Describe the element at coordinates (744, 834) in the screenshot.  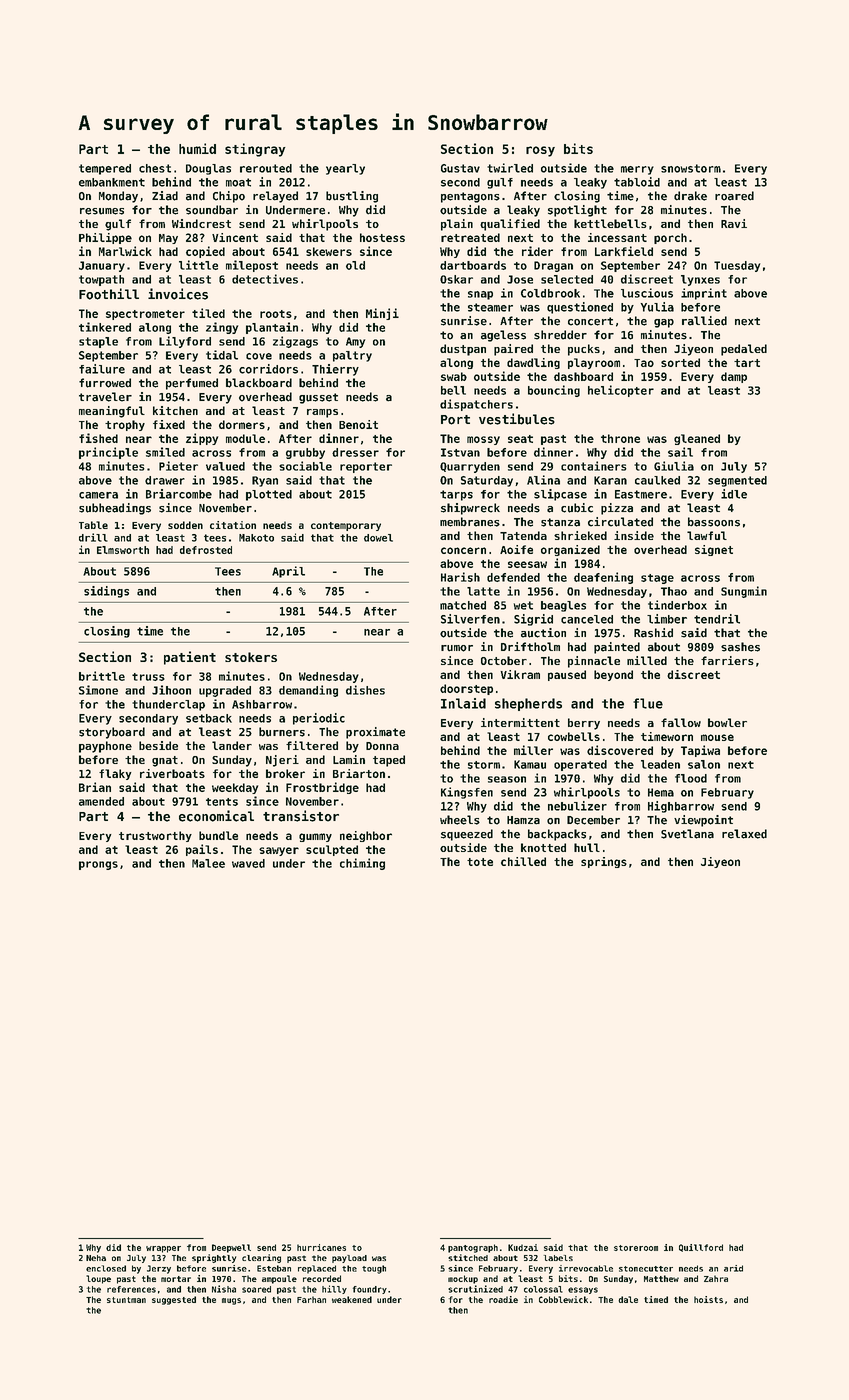
I see `relaxed` at that location.
